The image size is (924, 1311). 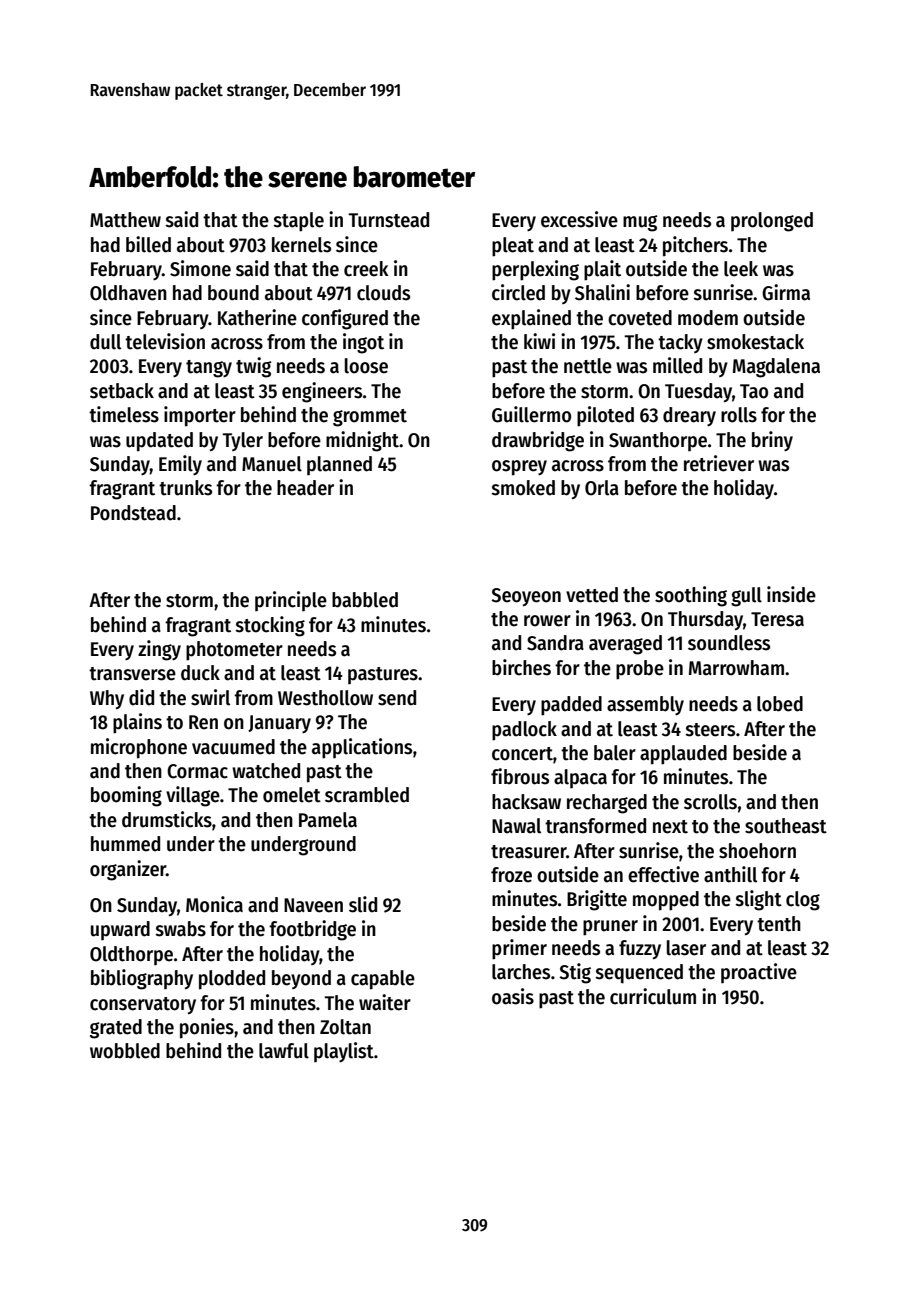 What do you see at coordinates (607, 804) in the screenshot?
I see `recharged` at bounding box center [607, 804].
